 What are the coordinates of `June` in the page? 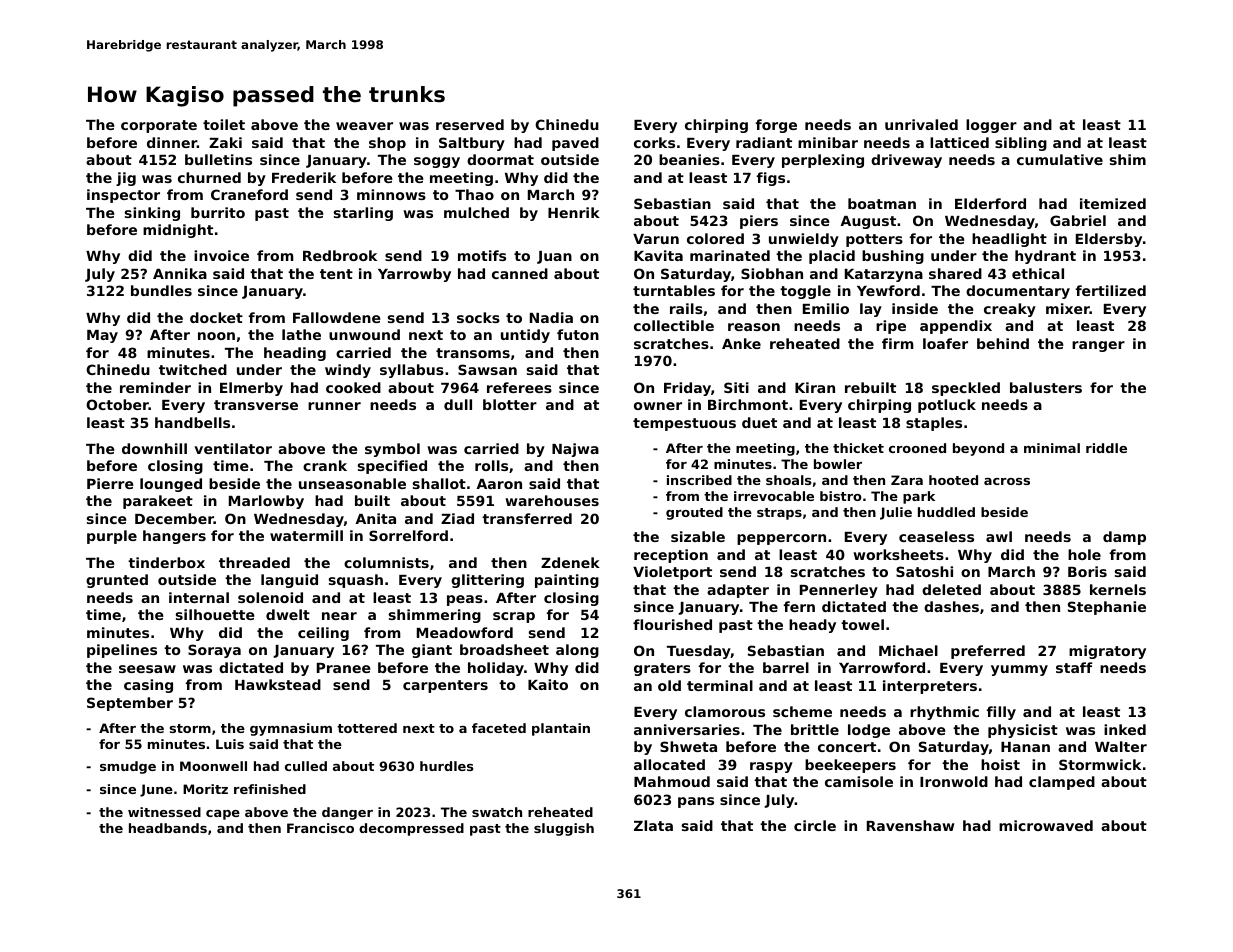 It's located at (156, 790).
